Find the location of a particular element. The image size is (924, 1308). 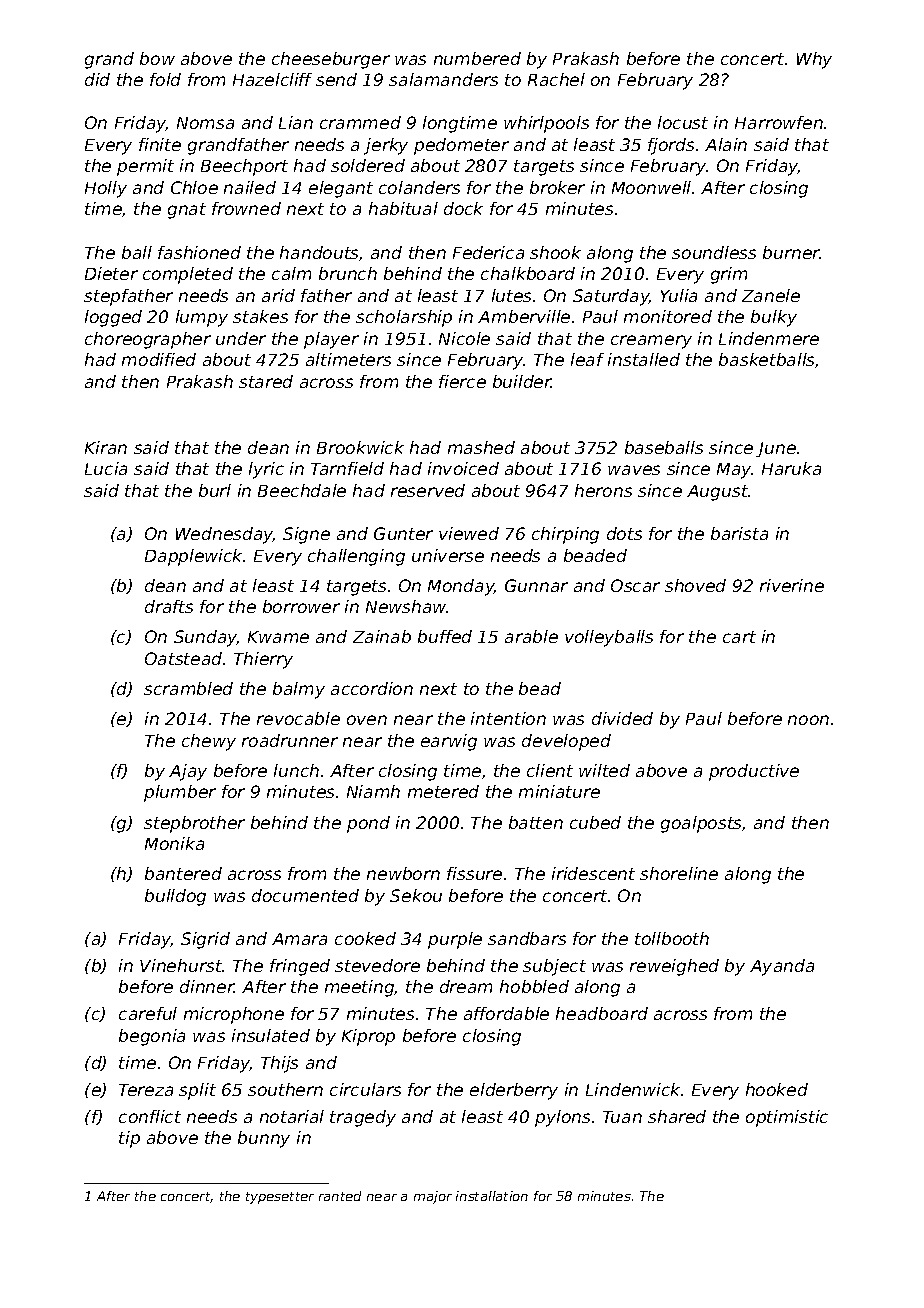

affordable is located at coordinates (506, 1013).
